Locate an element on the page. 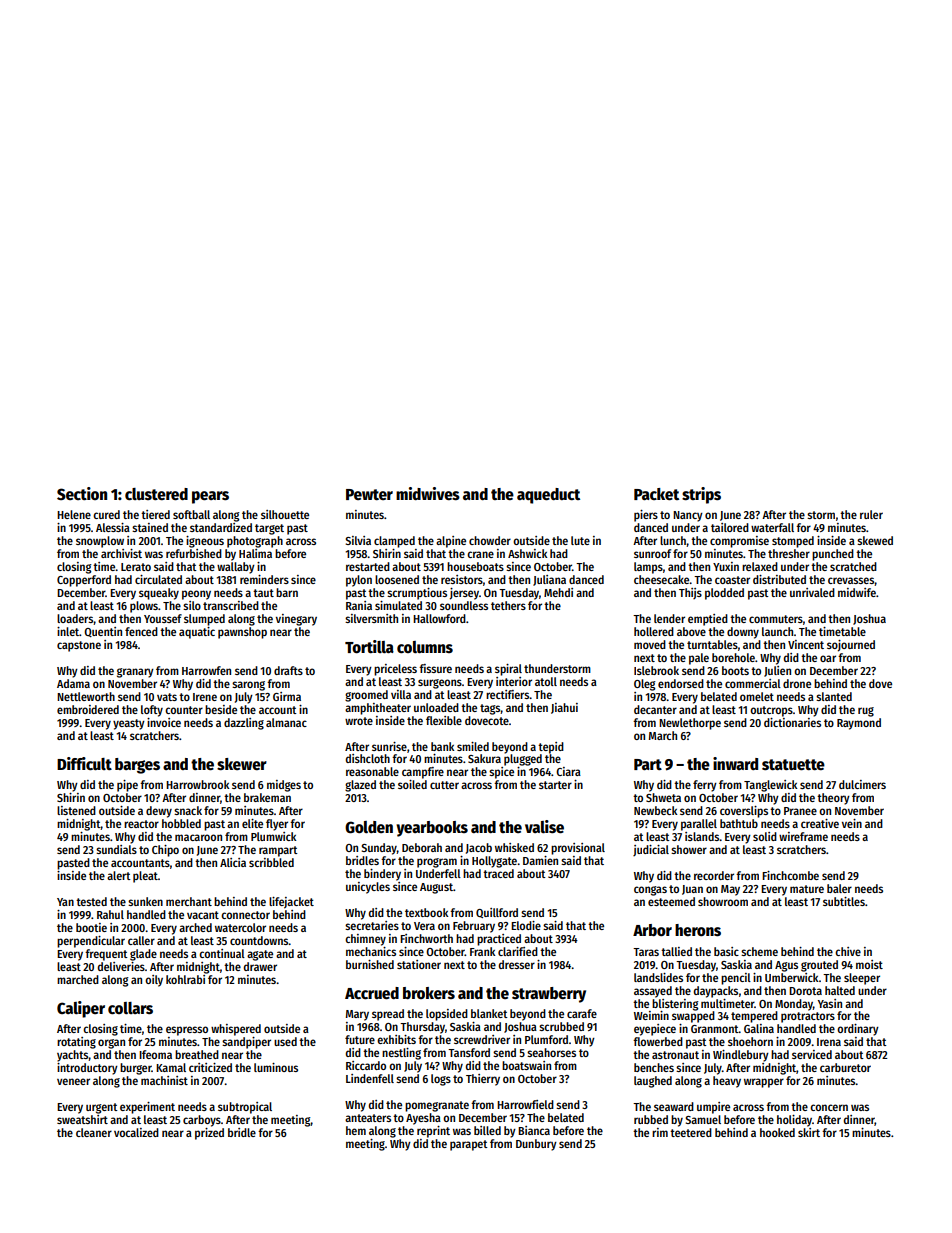  secretaries is located at coordinates (372, 925).
